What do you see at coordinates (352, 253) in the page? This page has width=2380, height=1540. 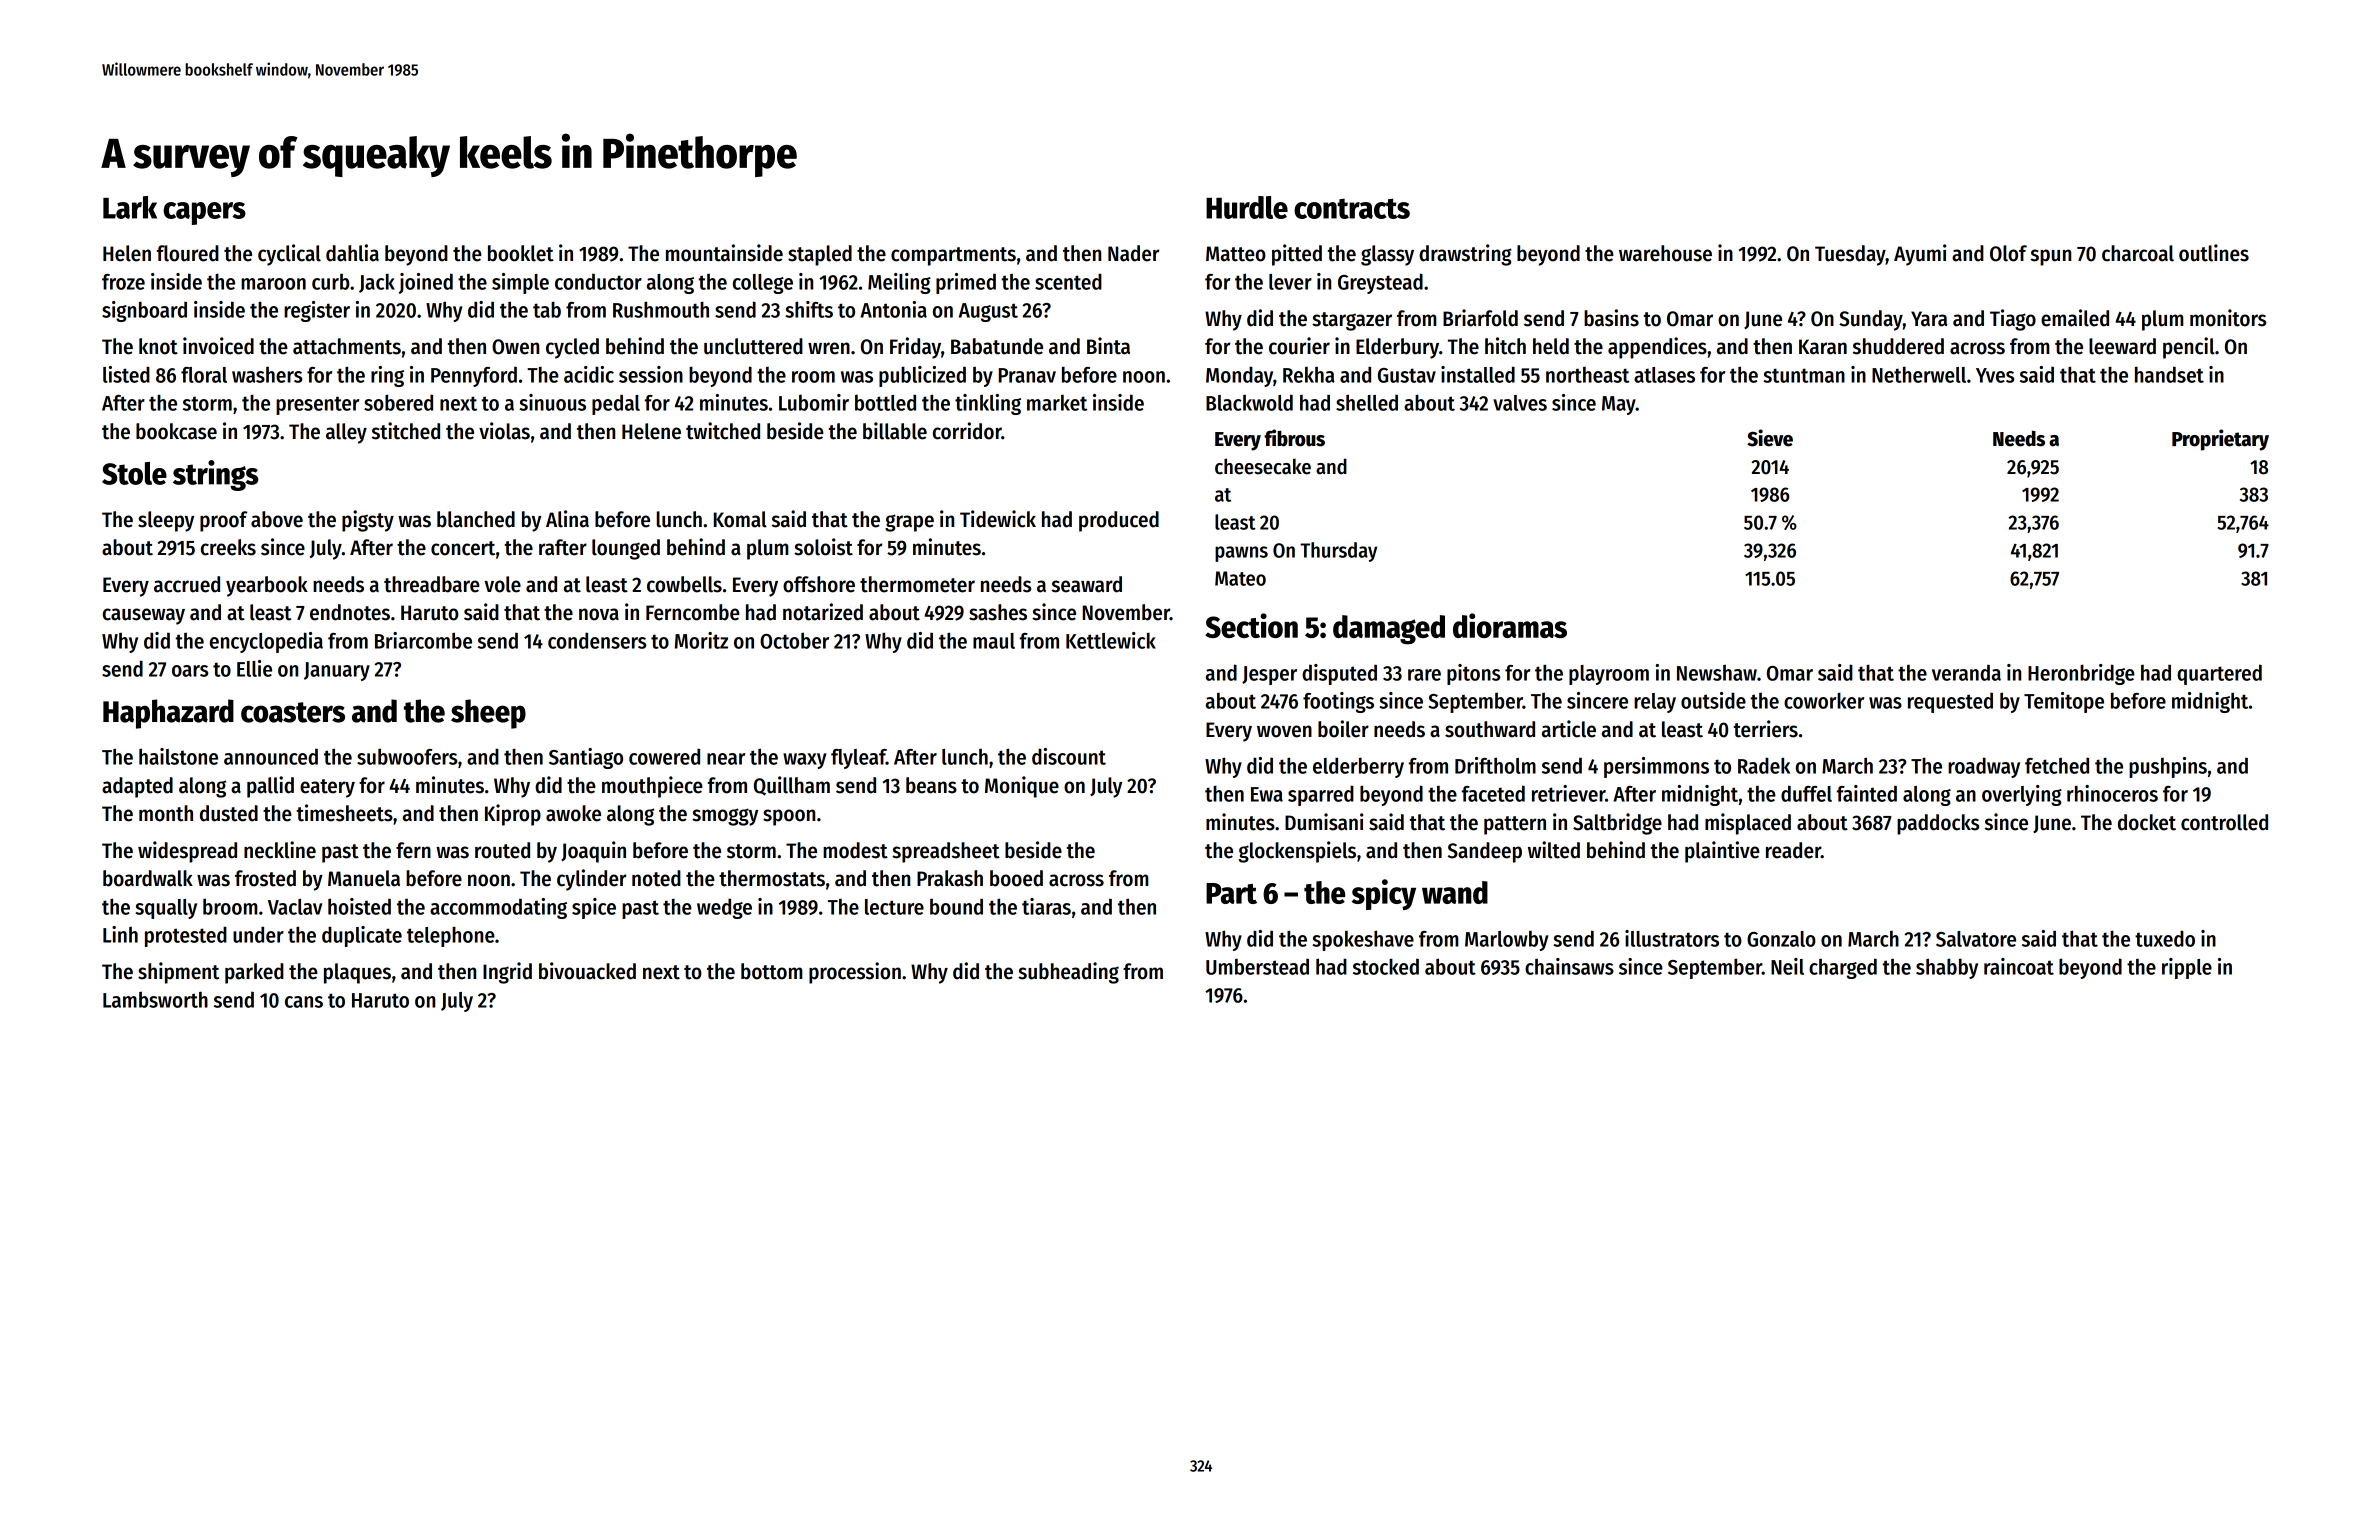 I see `dahlia` at bounding box center [352, 253].
